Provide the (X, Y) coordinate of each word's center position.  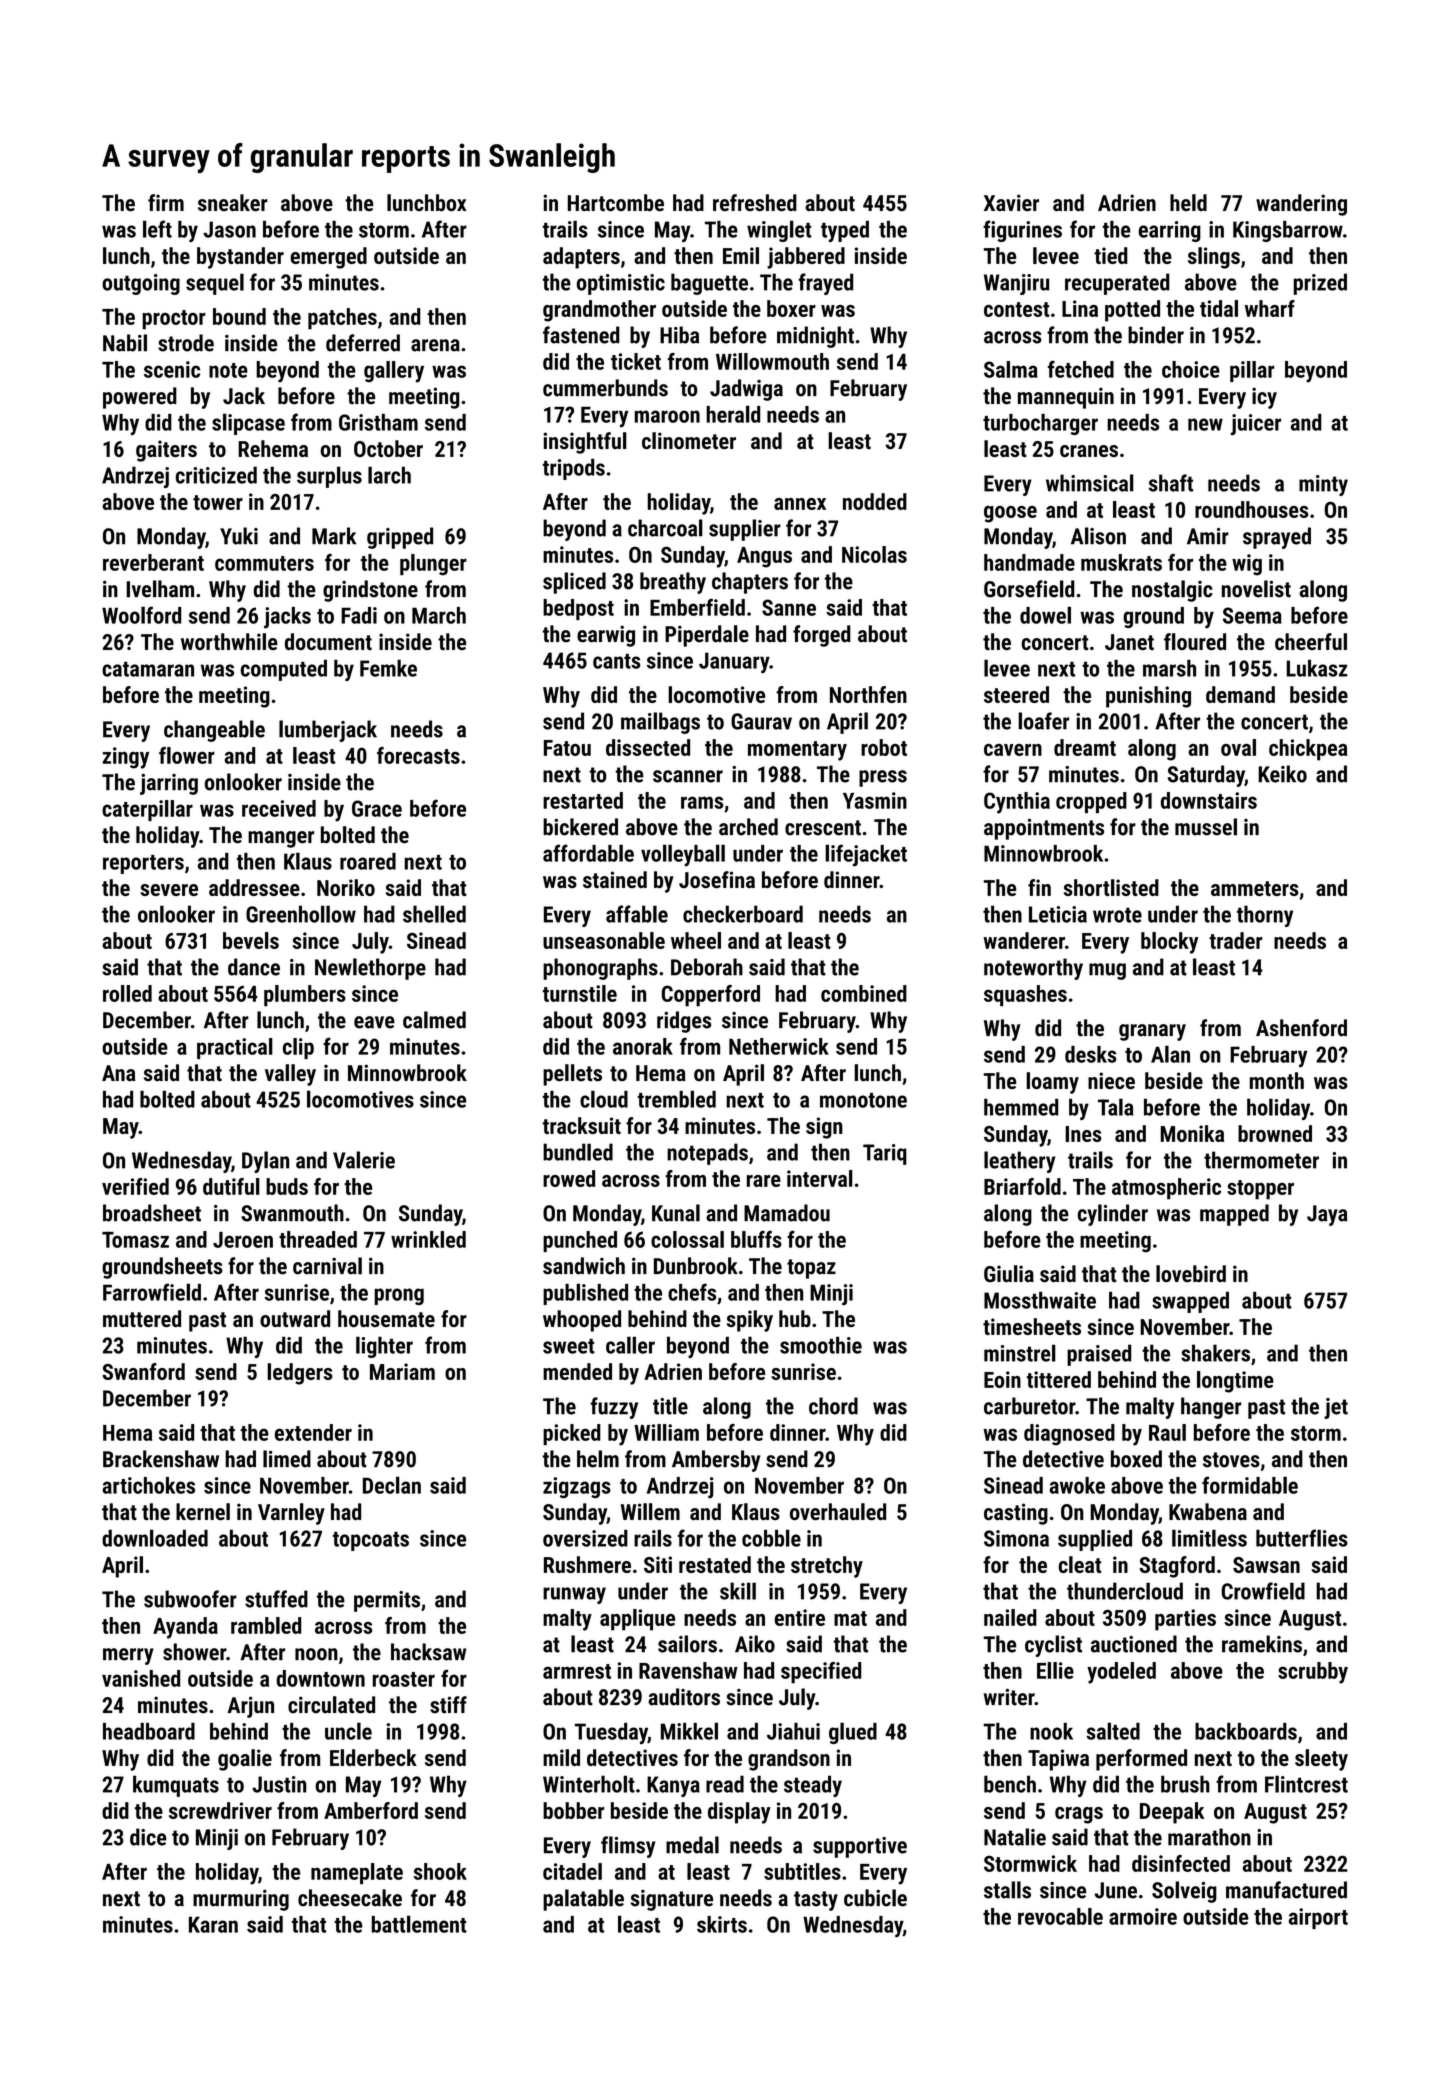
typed (845, 231)
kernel (203, 1511)
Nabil (125, 343)
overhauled (838, 1511)
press (883, 778)
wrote (1117, 915)
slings (1214, 258)
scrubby (1313, 1673)
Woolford (141, 615)
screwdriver (220, 1810)
